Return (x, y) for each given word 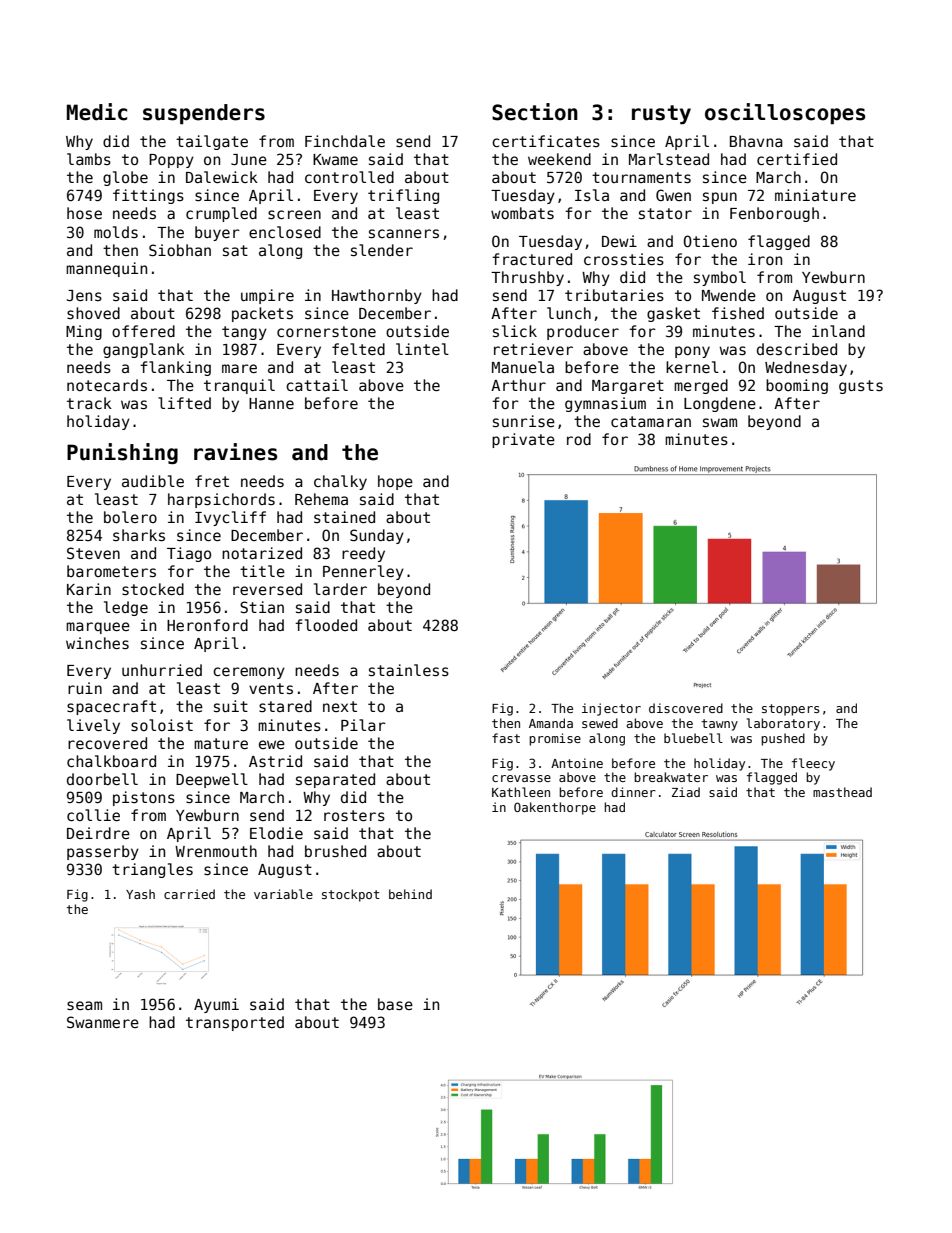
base (395, 1004)
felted (358, 349)
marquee (98, 628)
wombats (522, 213)
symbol (720, 278)
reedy (363, 554)
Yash (140, 894)
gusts (861, 387)
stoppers (791, 710)
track (89, 403)
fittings (148, 196)
